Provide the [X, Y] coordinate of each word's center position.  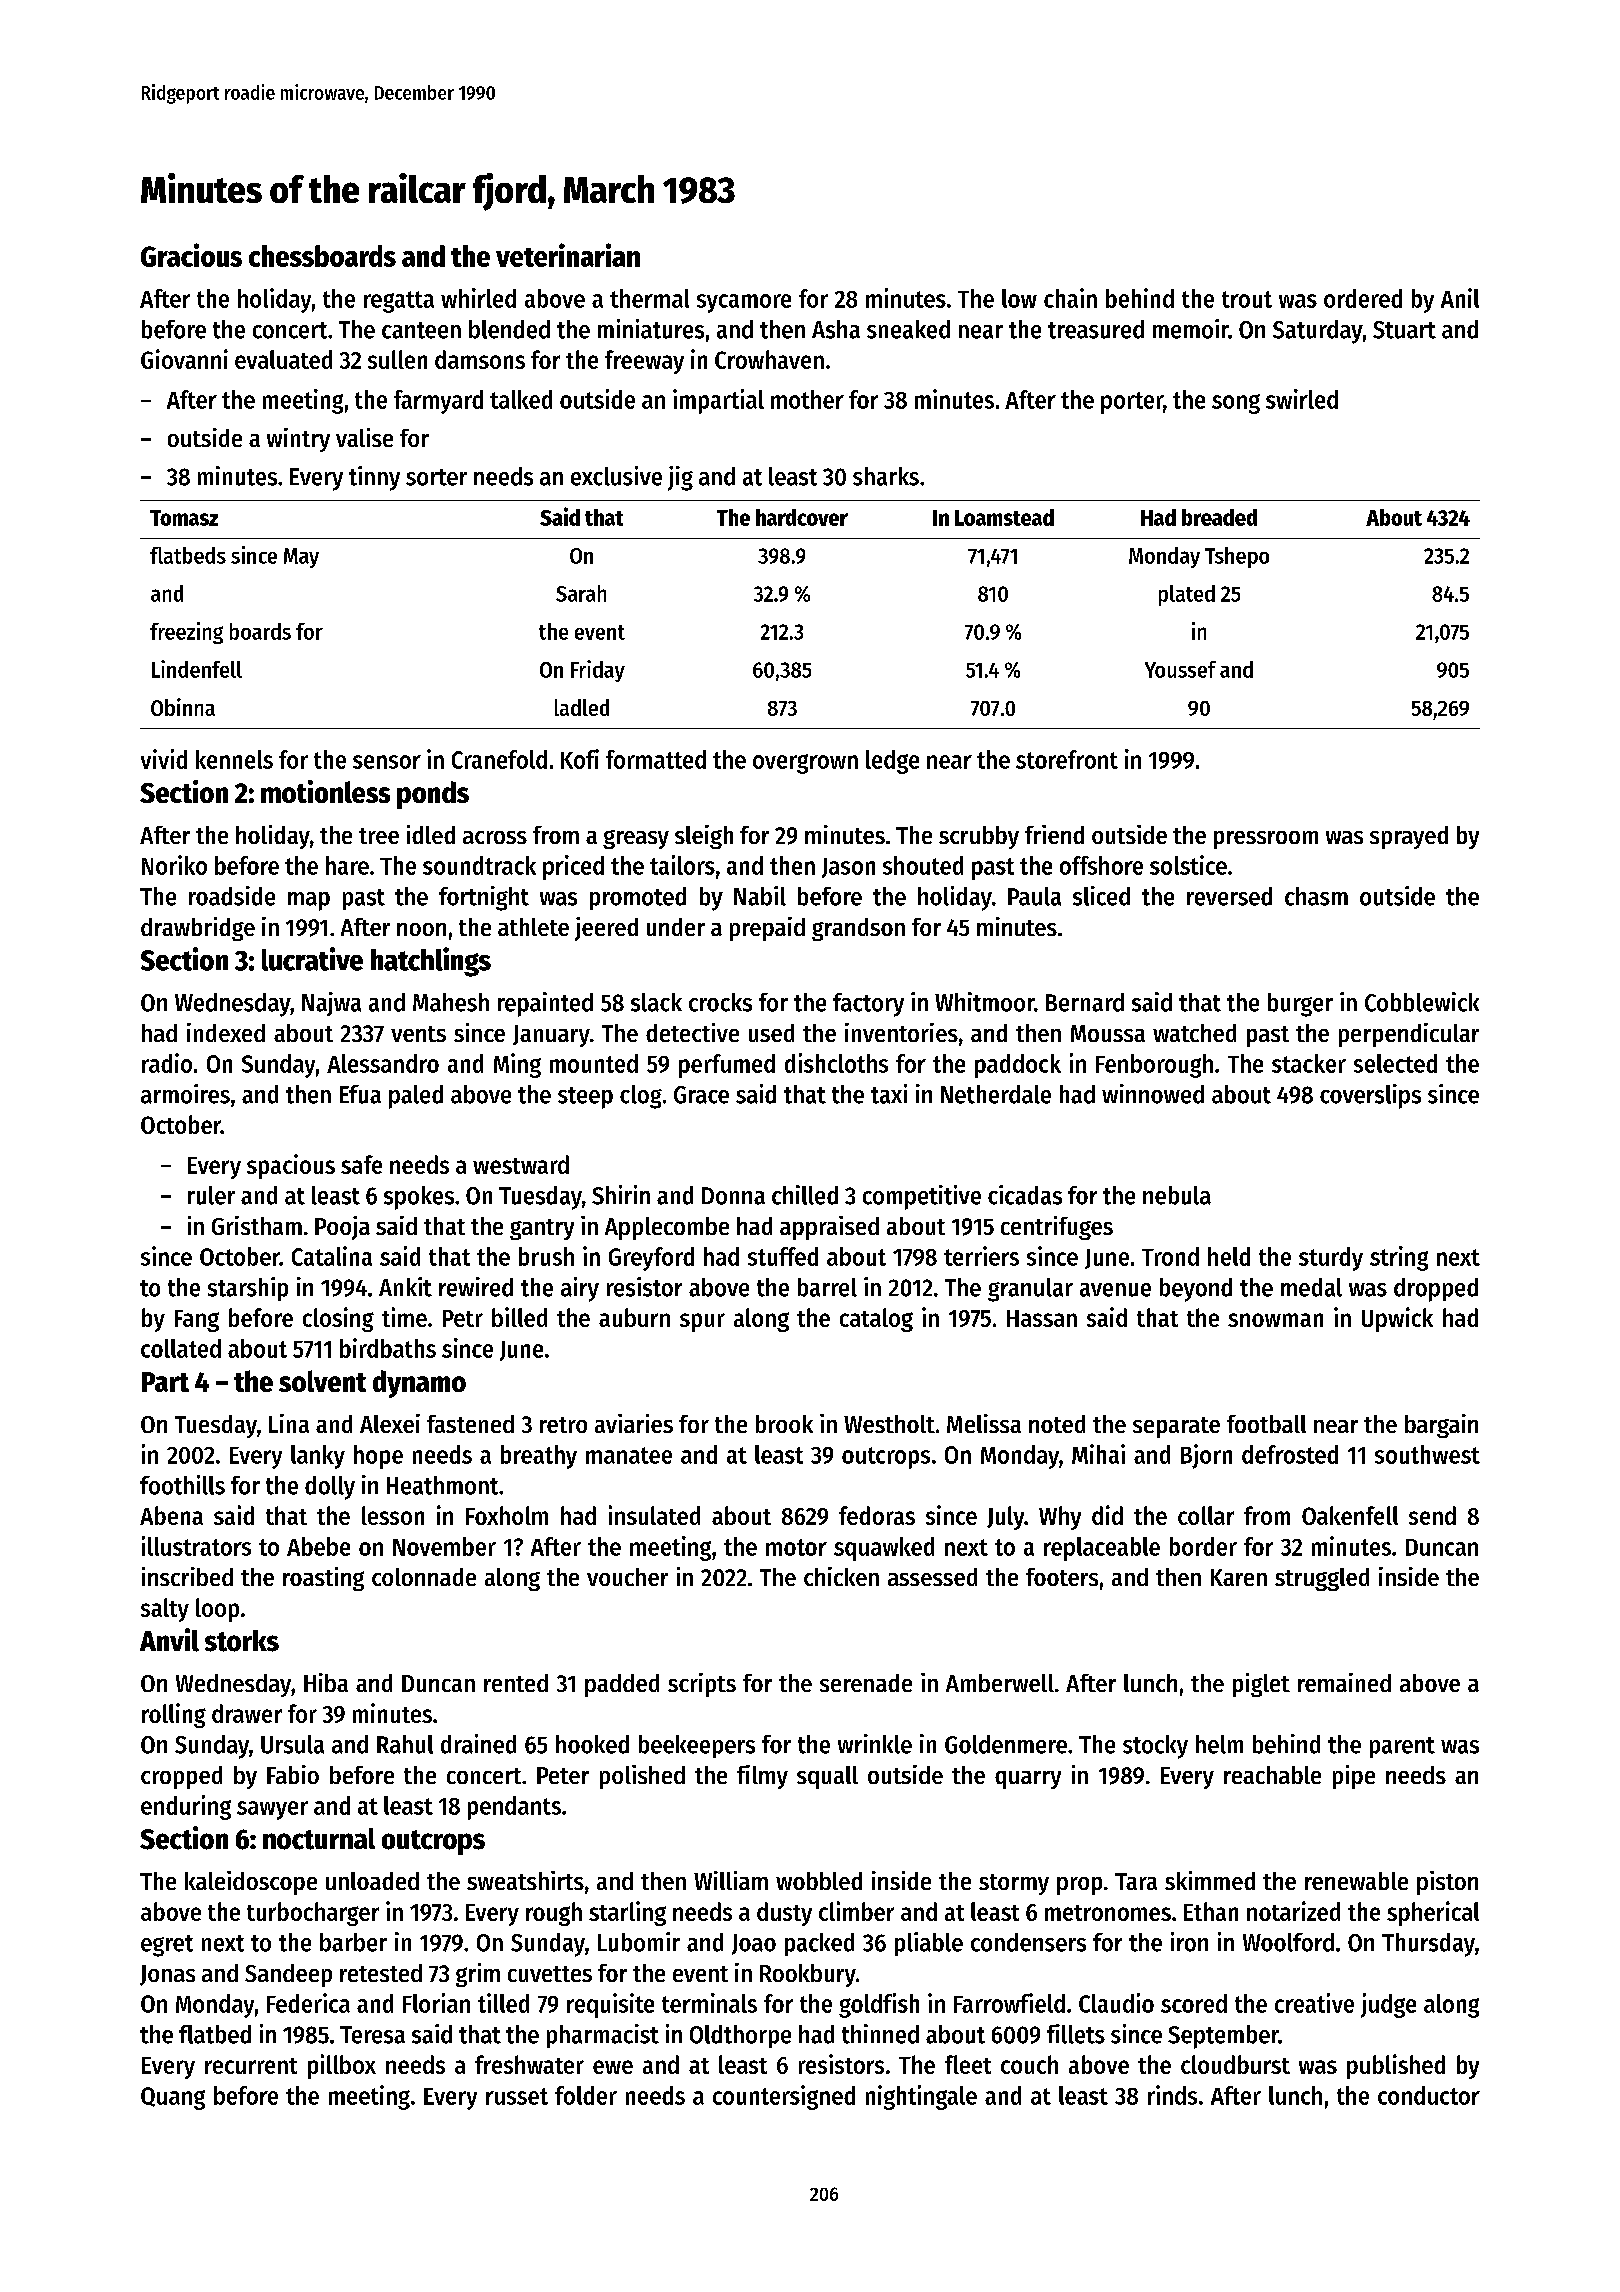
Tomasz [184, 518]
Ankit [405, 1287]
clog [641, 1097]
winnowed [1153, 1094]
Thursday [1428, 1945]
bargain [1441, 1426]
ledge [892, 762]
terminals [709, 2003]
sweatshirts [525, 1880]
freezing [186, 633]
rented [516, 1683]
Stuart [1404, 330]
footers [1062, 1577]
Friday [598, 671]
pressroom [1266, 840]
